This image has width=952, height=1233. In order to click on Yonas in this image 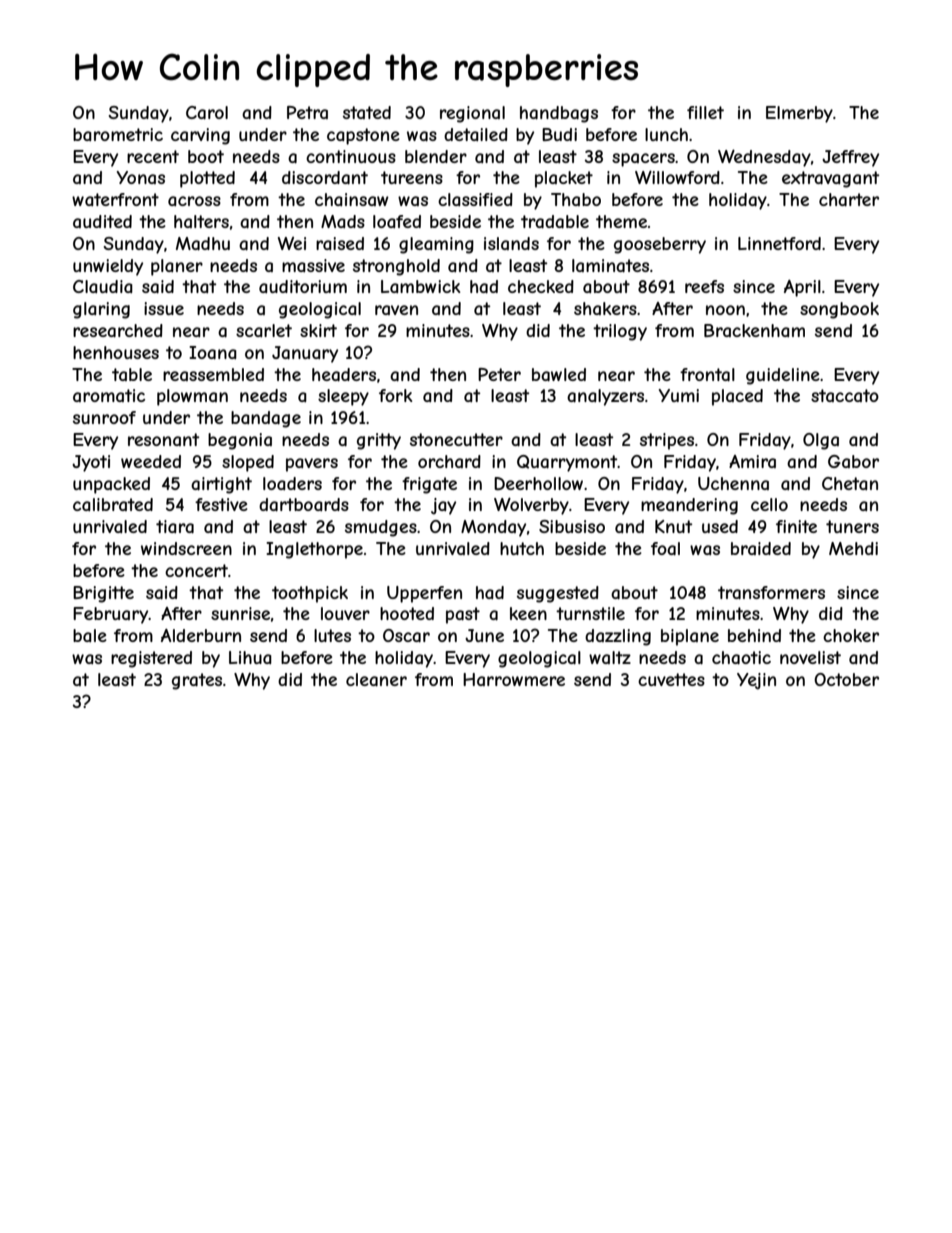, I will do `click(141, 177)`.
